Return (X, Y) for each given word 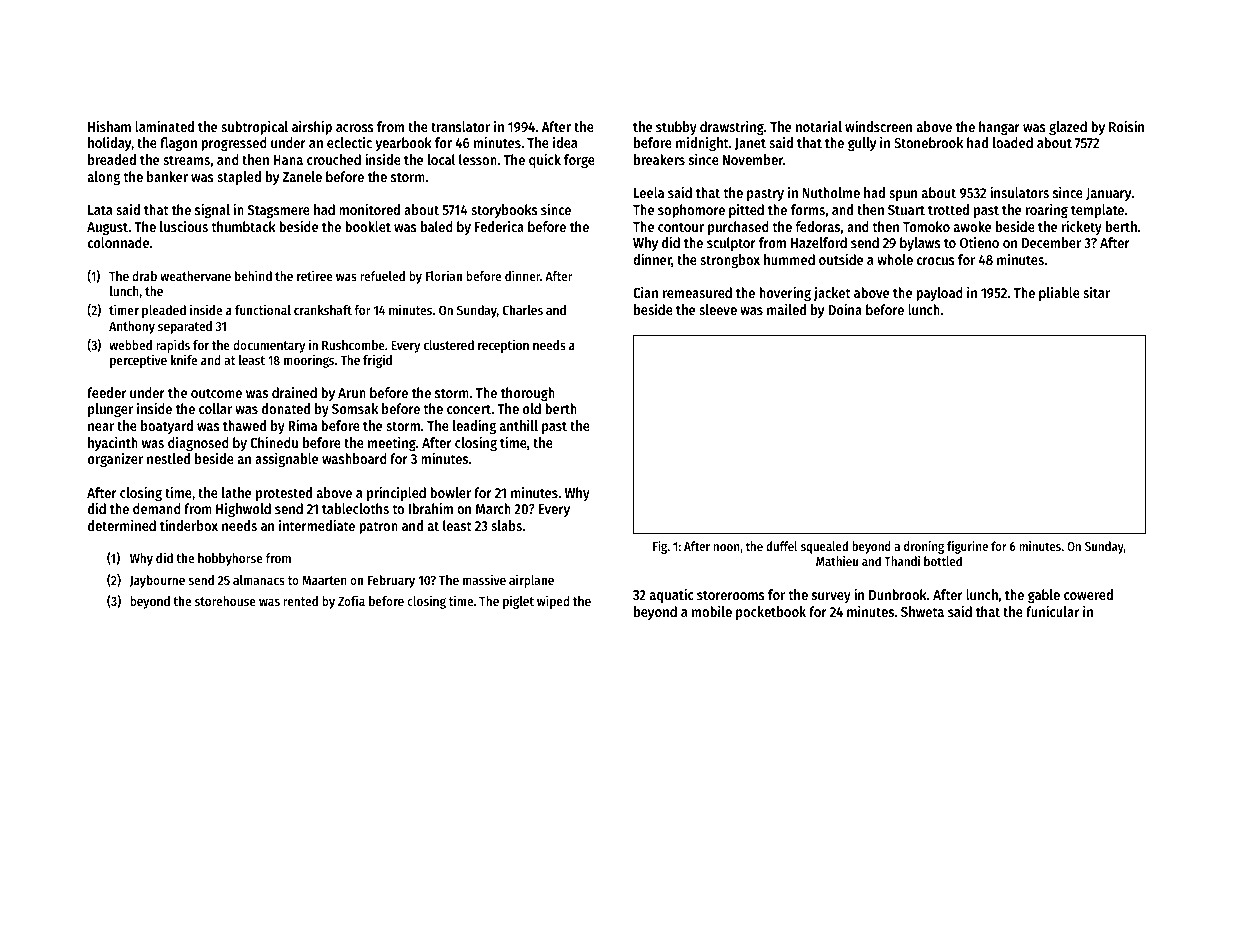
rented (300, 601)
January (1109, 194)
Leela (649, 192)
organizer (115, 459)
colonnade (118, 242)
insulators (1019, 192)
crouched (334, 159)
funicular (1053, 611)
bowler (450, 492)
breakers (659, 159)
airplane (531, 581)
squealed (824, 547)
